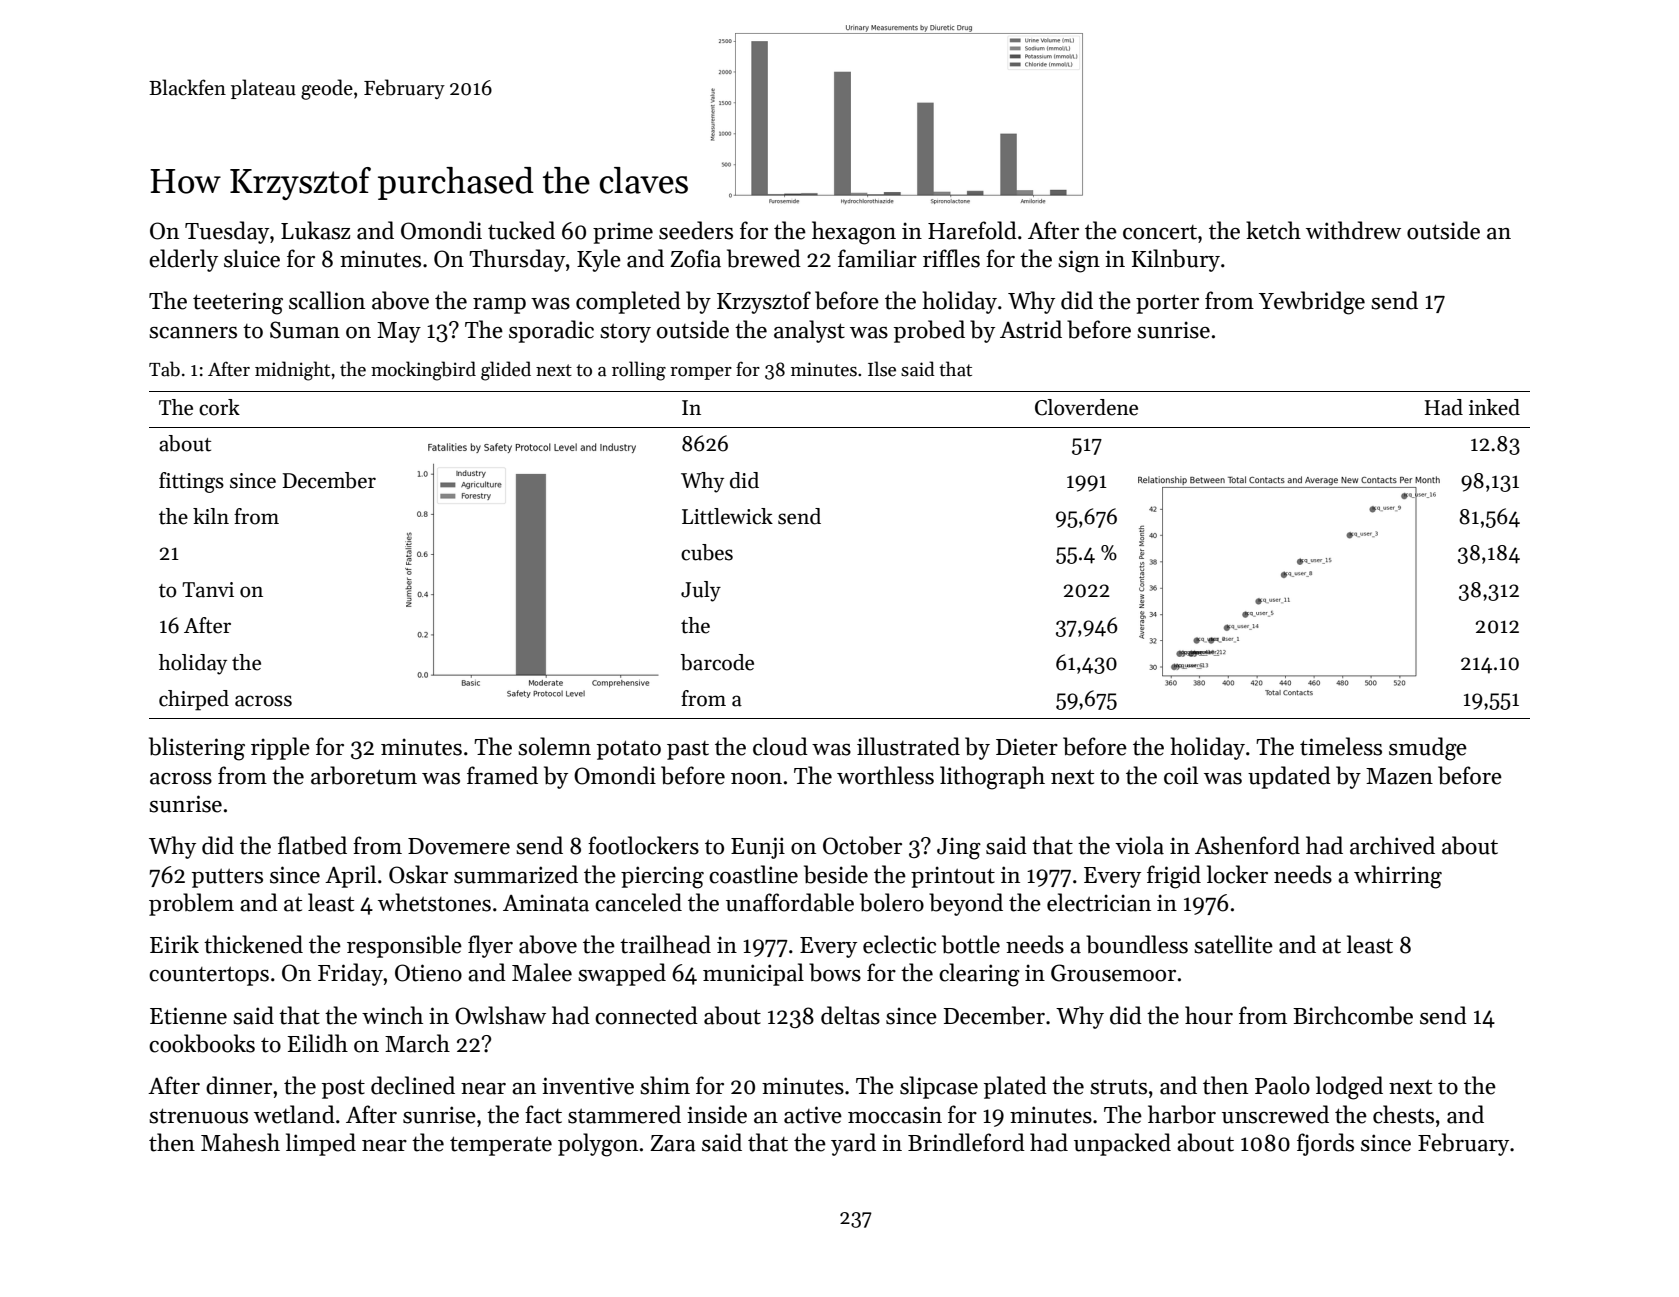 The width and height of the page is (1679, 1297). What do you see at coordinates (227, 878) in the page?
I see `putters` at bounding box center [227, 878].
